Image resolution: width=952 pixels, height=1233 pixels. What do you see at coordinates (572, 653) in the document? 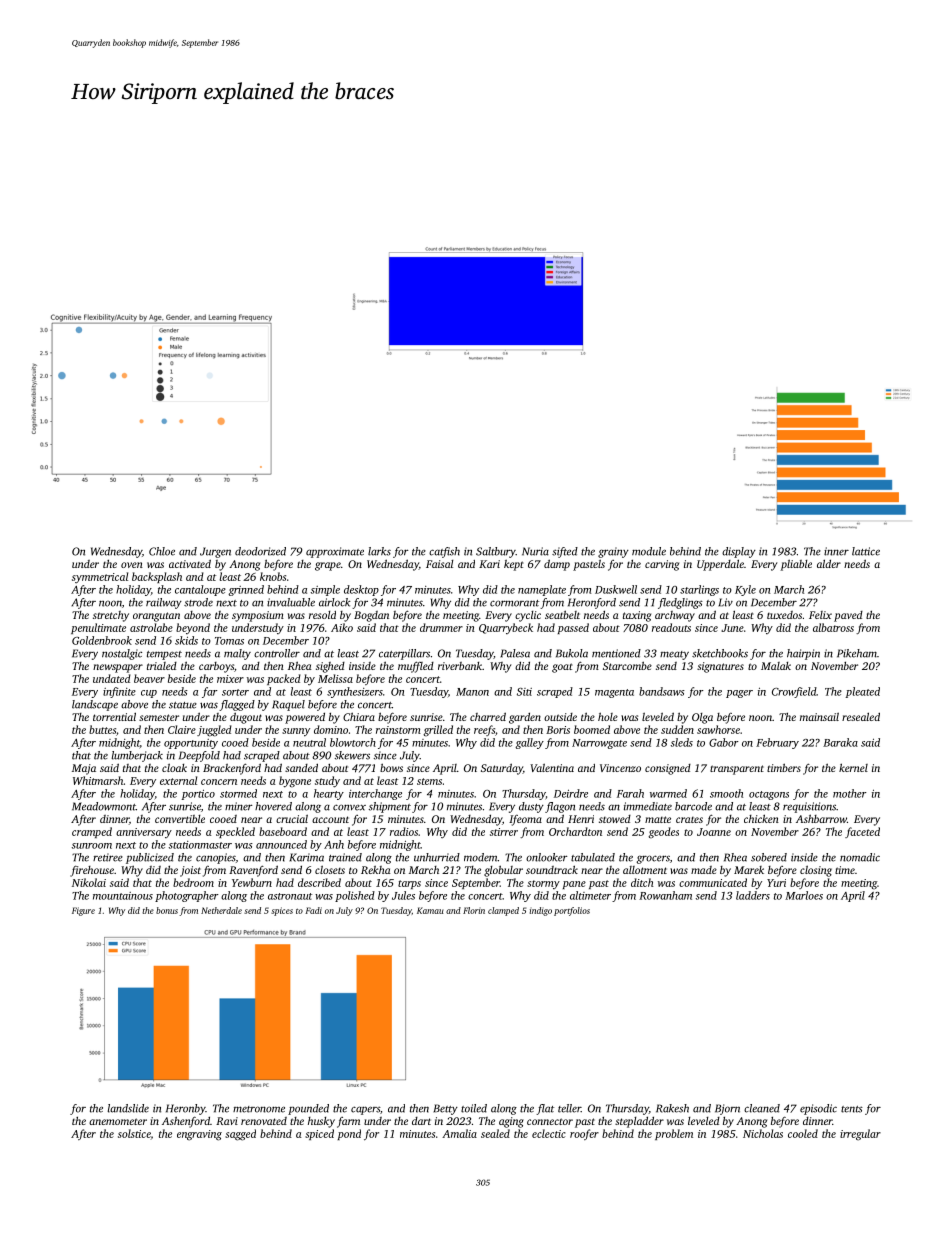
I see `Bukola` at bounding box center [572, 653].
